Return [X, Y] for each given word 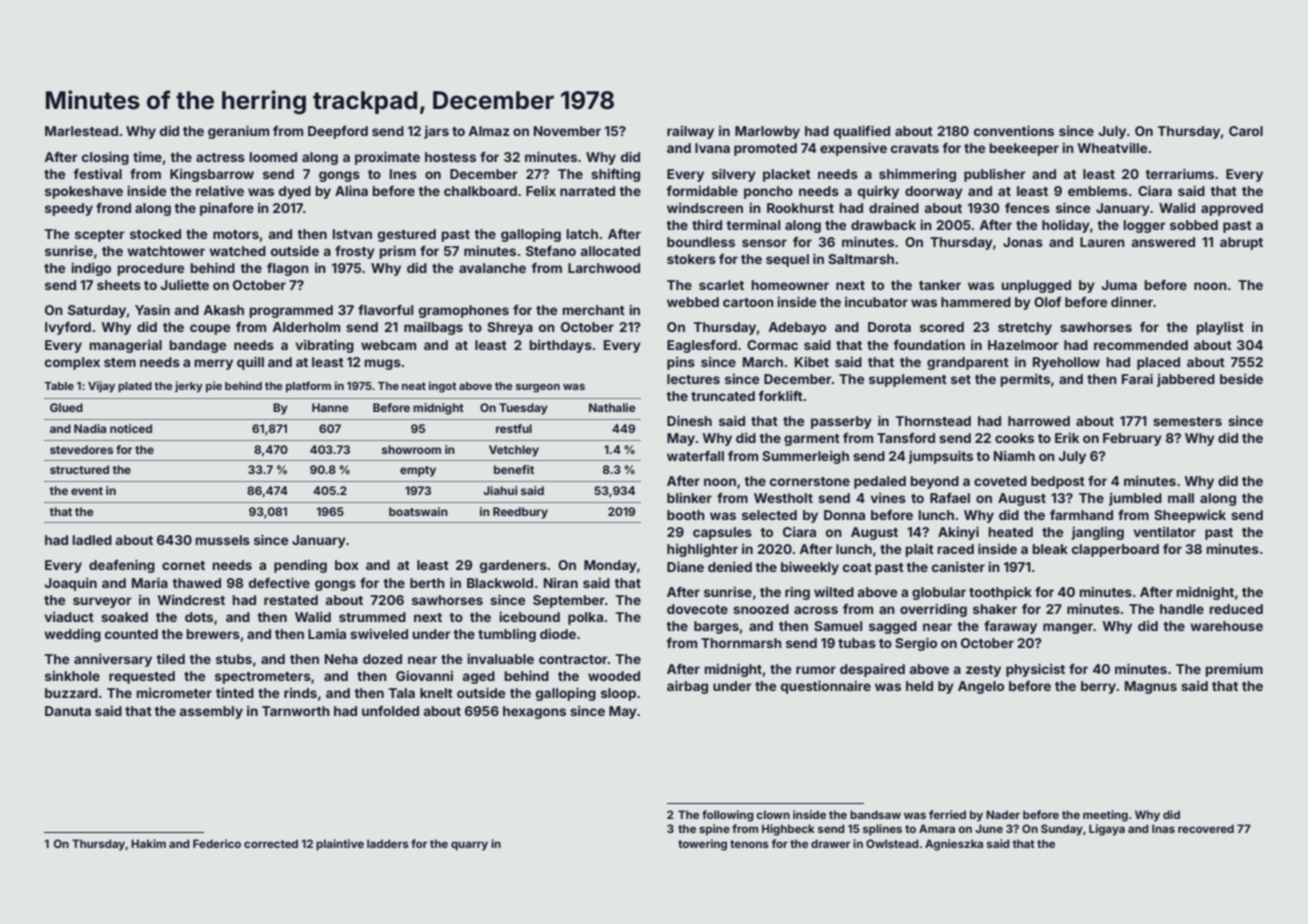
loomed [273, 157]
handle [1182, 609]
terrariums [1179, 173]
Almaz [489, 131]
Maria [150, 582]
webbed [693, 302]
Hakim [148, 843]
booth [686, 515]
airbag [687, 687]
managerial [125, 346]
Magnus [1151, 687]
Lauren [1102, 242]
